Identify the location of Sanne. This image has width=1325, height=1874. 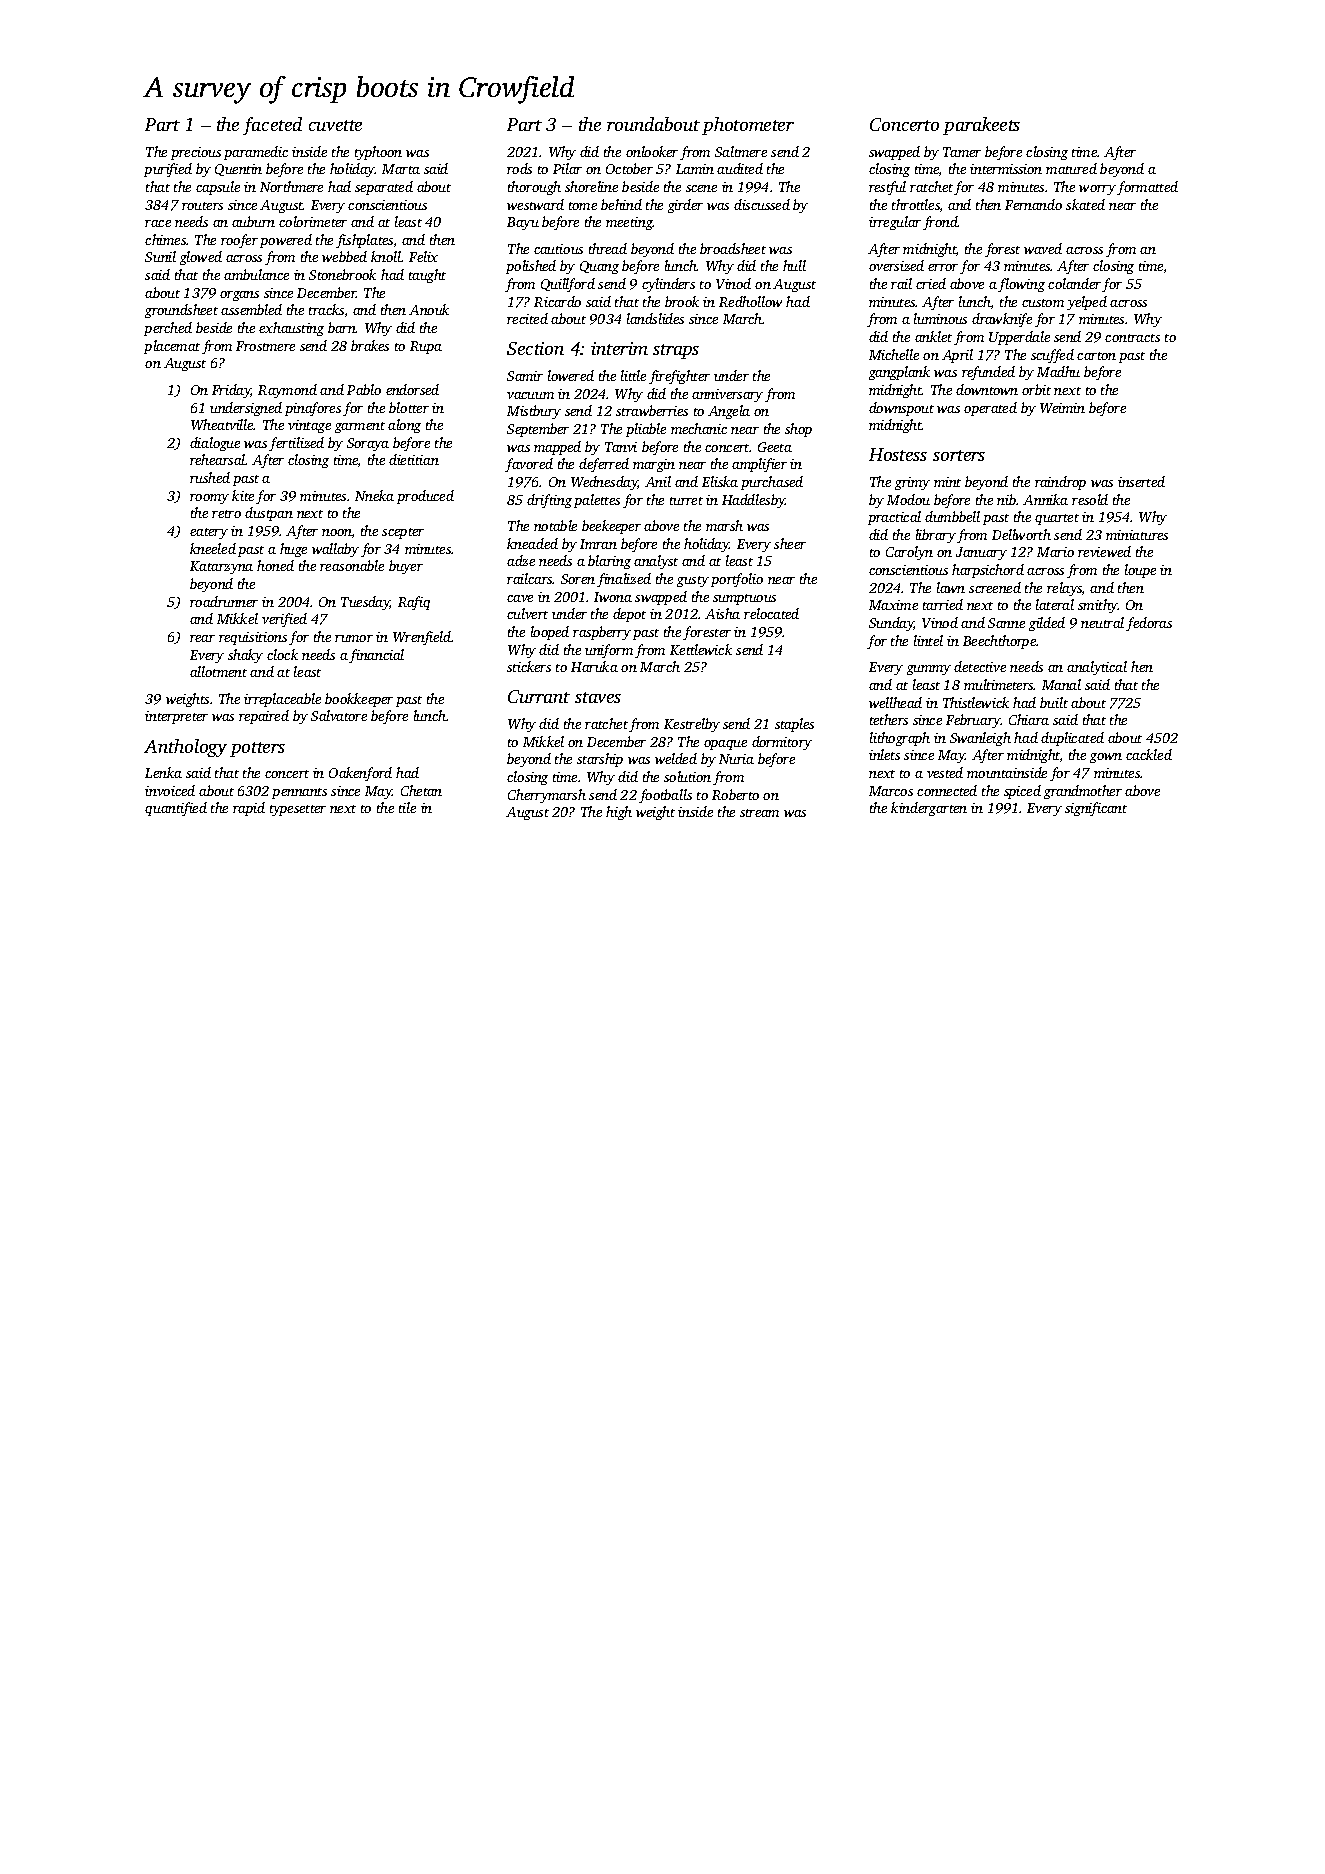
(1006, 623).
